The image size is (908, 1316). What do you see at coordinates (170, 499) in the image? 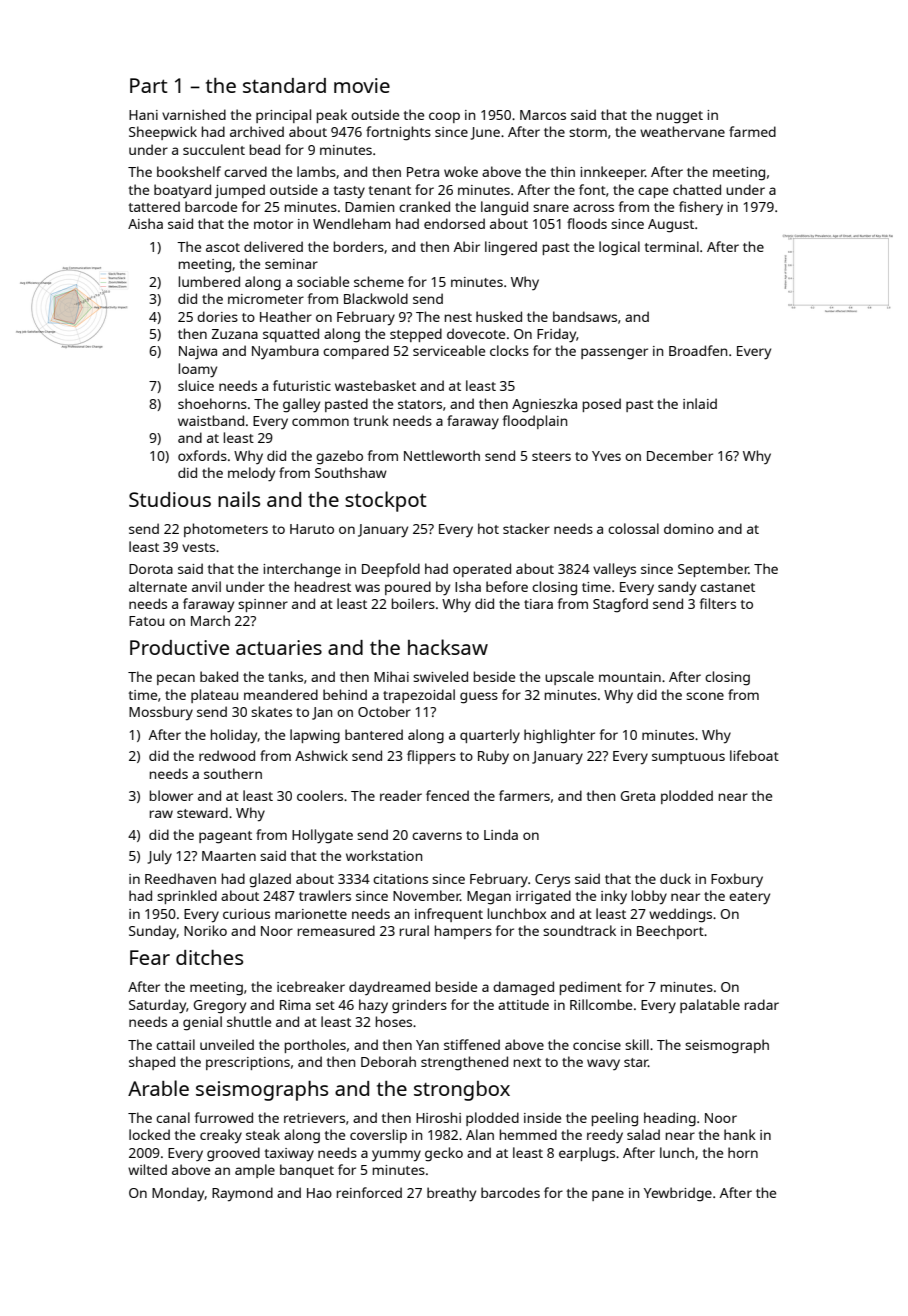
I see `Studious` at bounding box center [170, 499].
